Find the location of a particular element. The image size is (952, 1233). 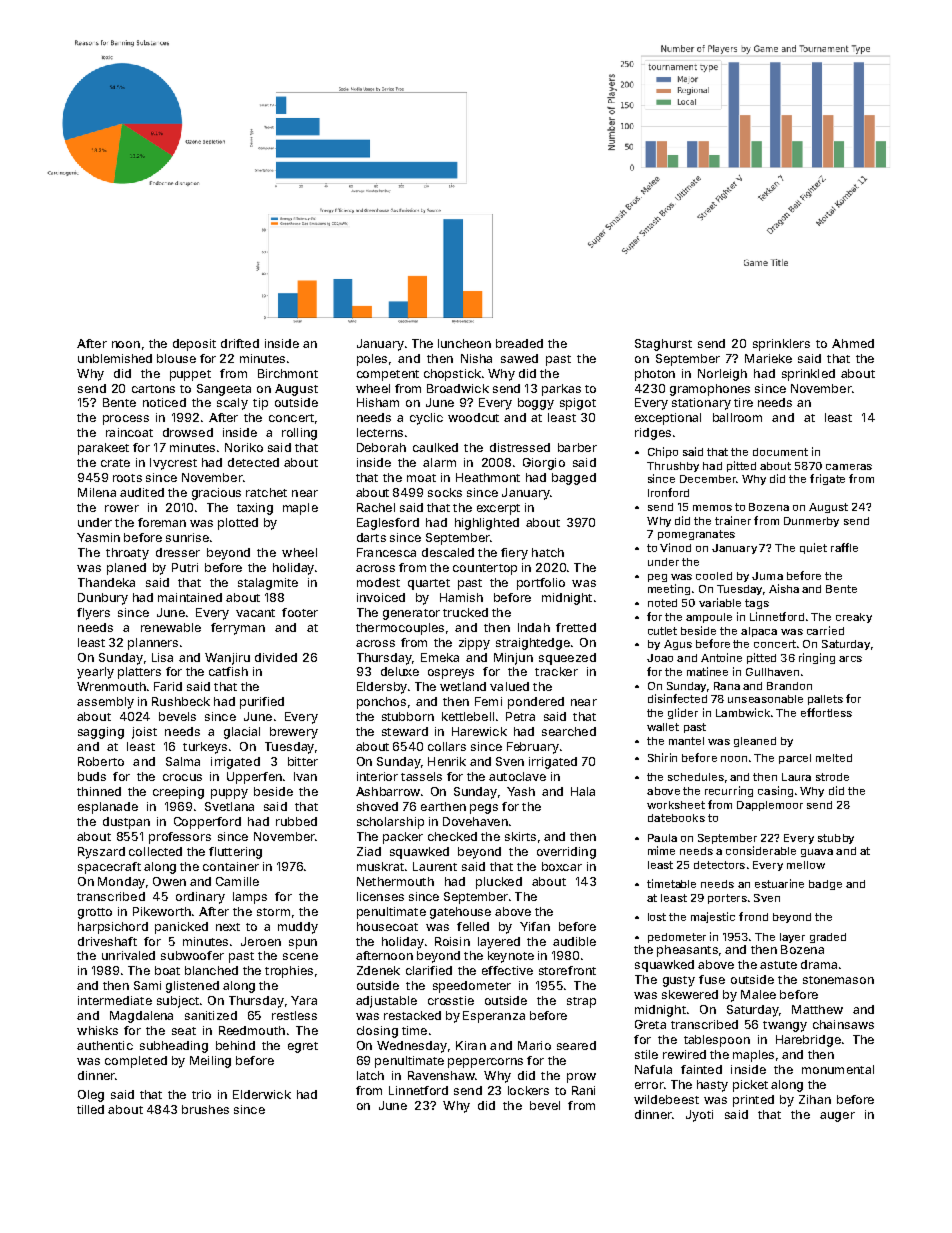

Ahmed is located at coordinates (853, 343).
